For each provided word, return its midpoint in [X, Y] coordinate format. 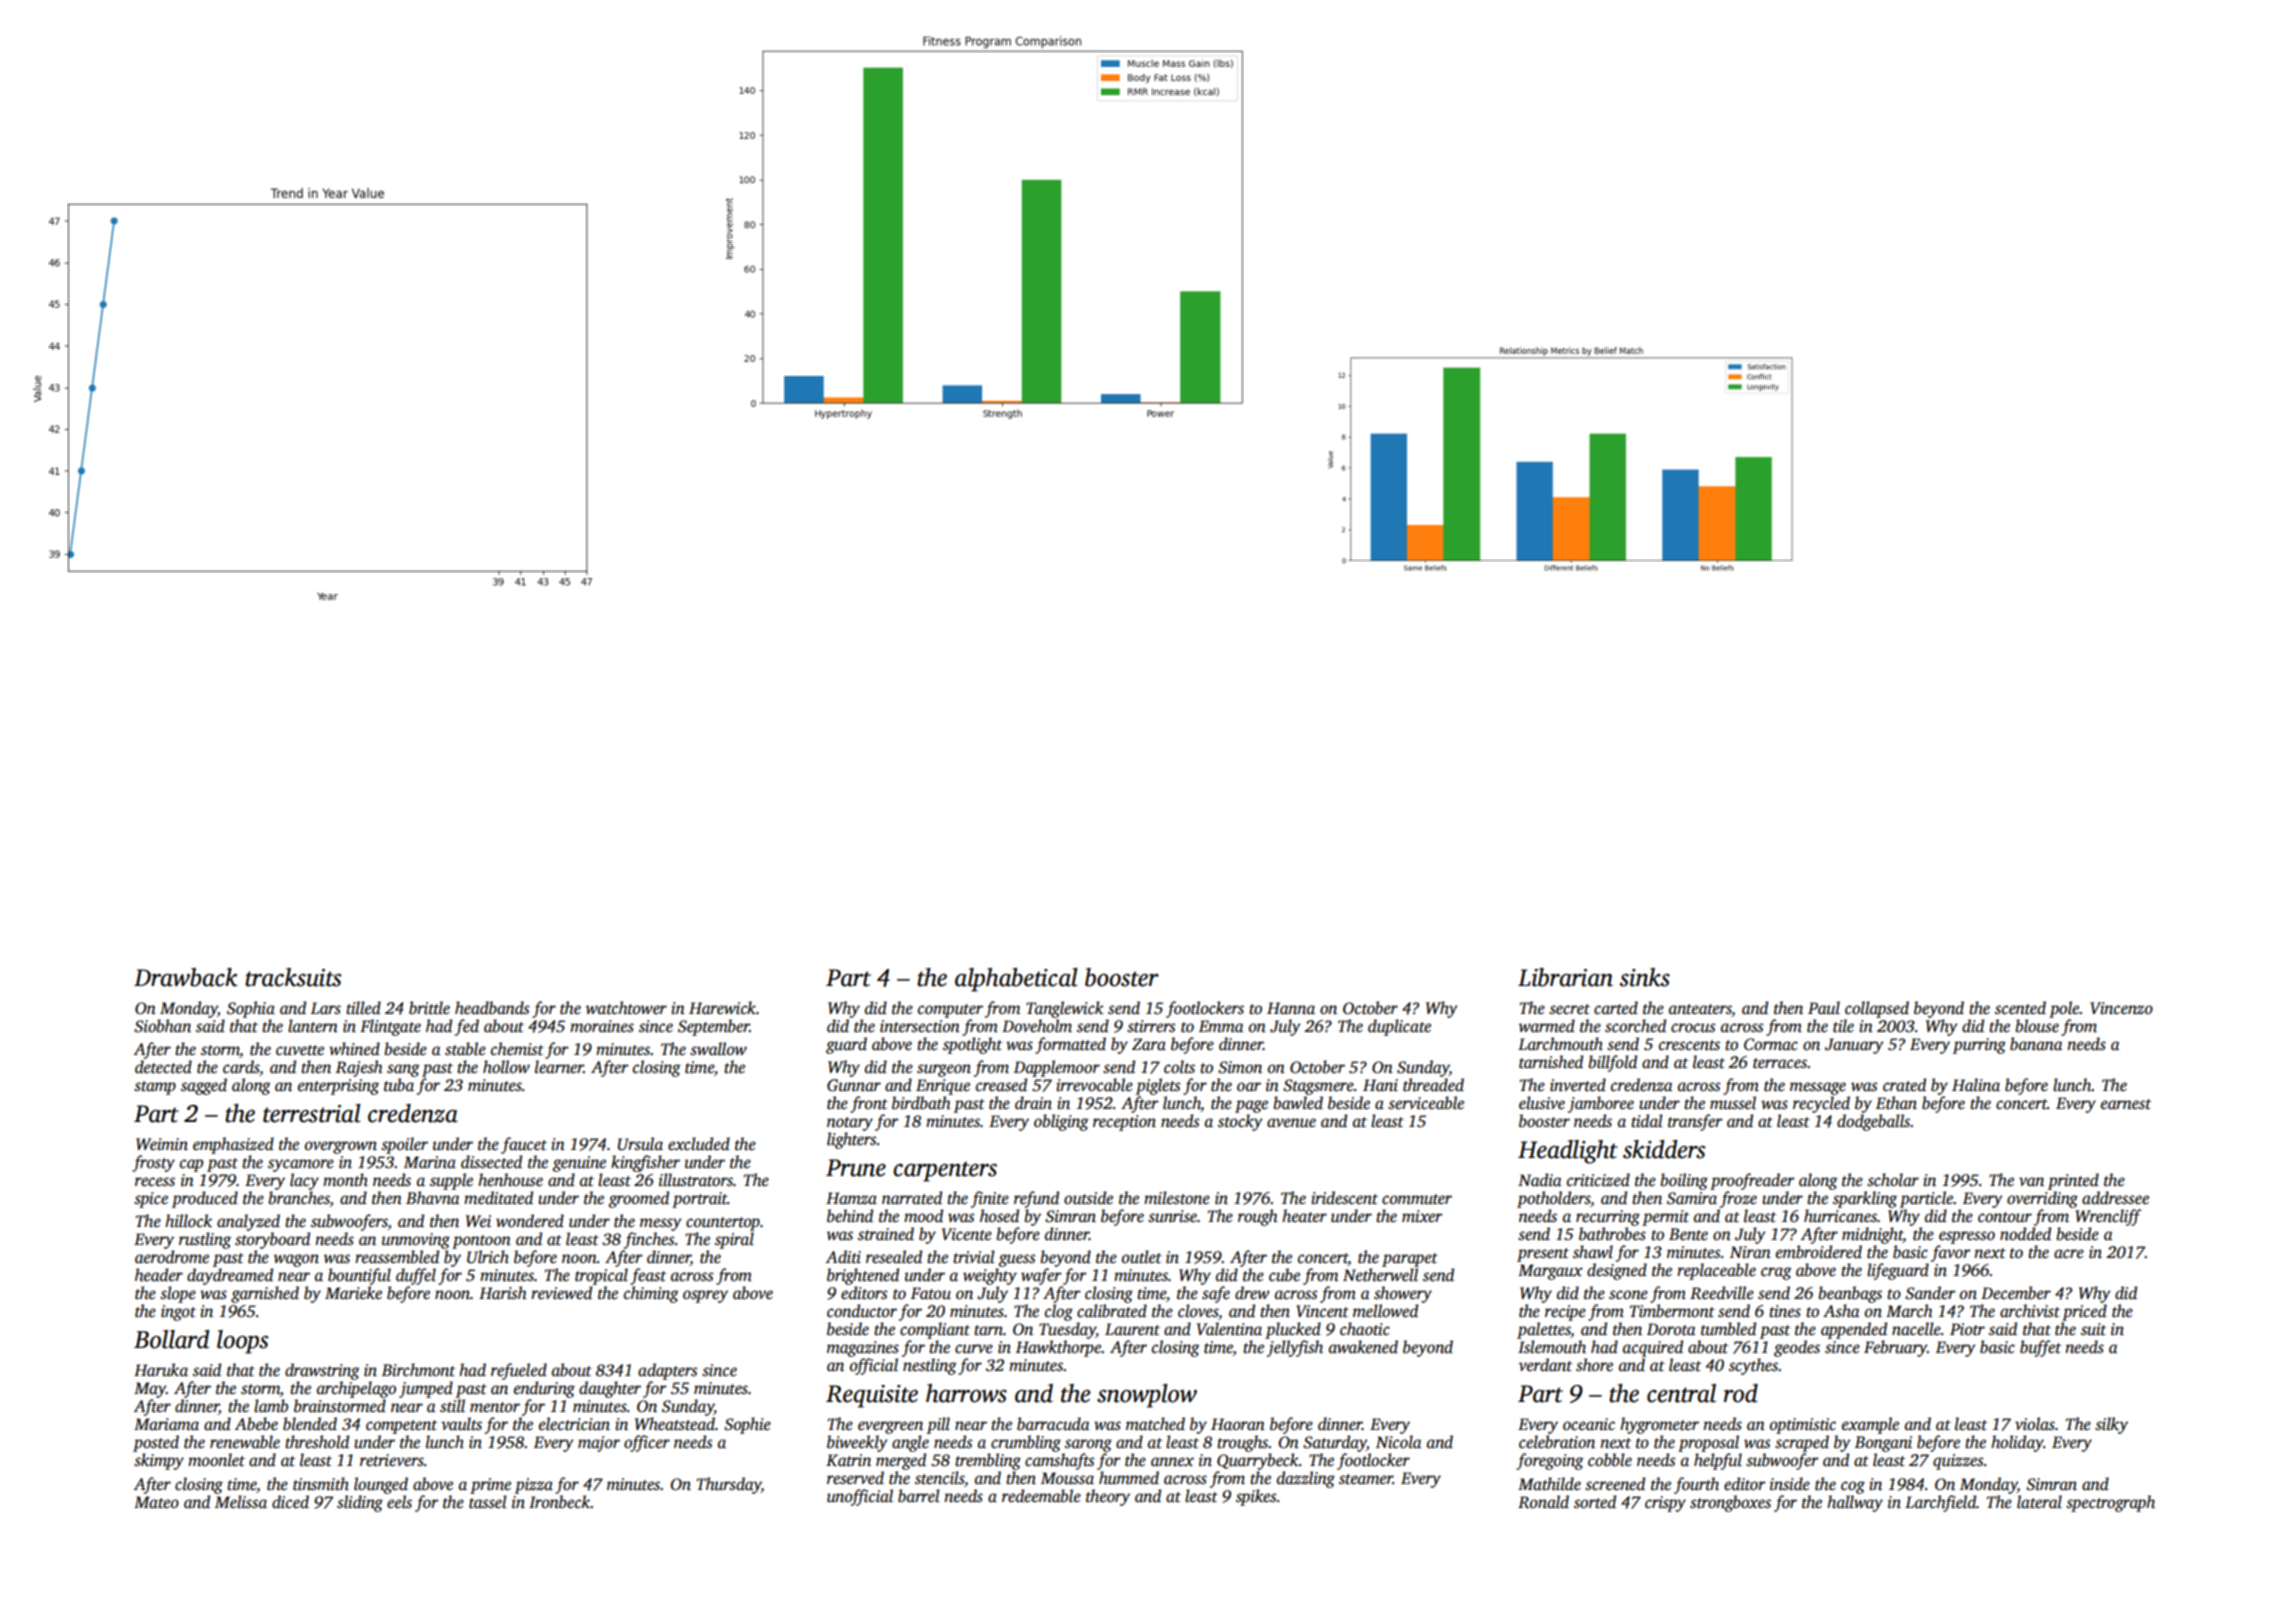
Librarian [1565, 977]
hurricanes [1840, 1216]
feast [648, 1276]
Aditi [843, 1257]
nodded [2025, 1234]
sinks [1645, 977]
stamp [155, 1088]
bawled [1298, 1103]
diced [290, 1502]
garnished [265, 1294]
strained [886, 1234]
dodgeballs [1873, 1122]
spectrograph [2110, 1503]
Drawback [186, 977]
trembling [988, 1461]
